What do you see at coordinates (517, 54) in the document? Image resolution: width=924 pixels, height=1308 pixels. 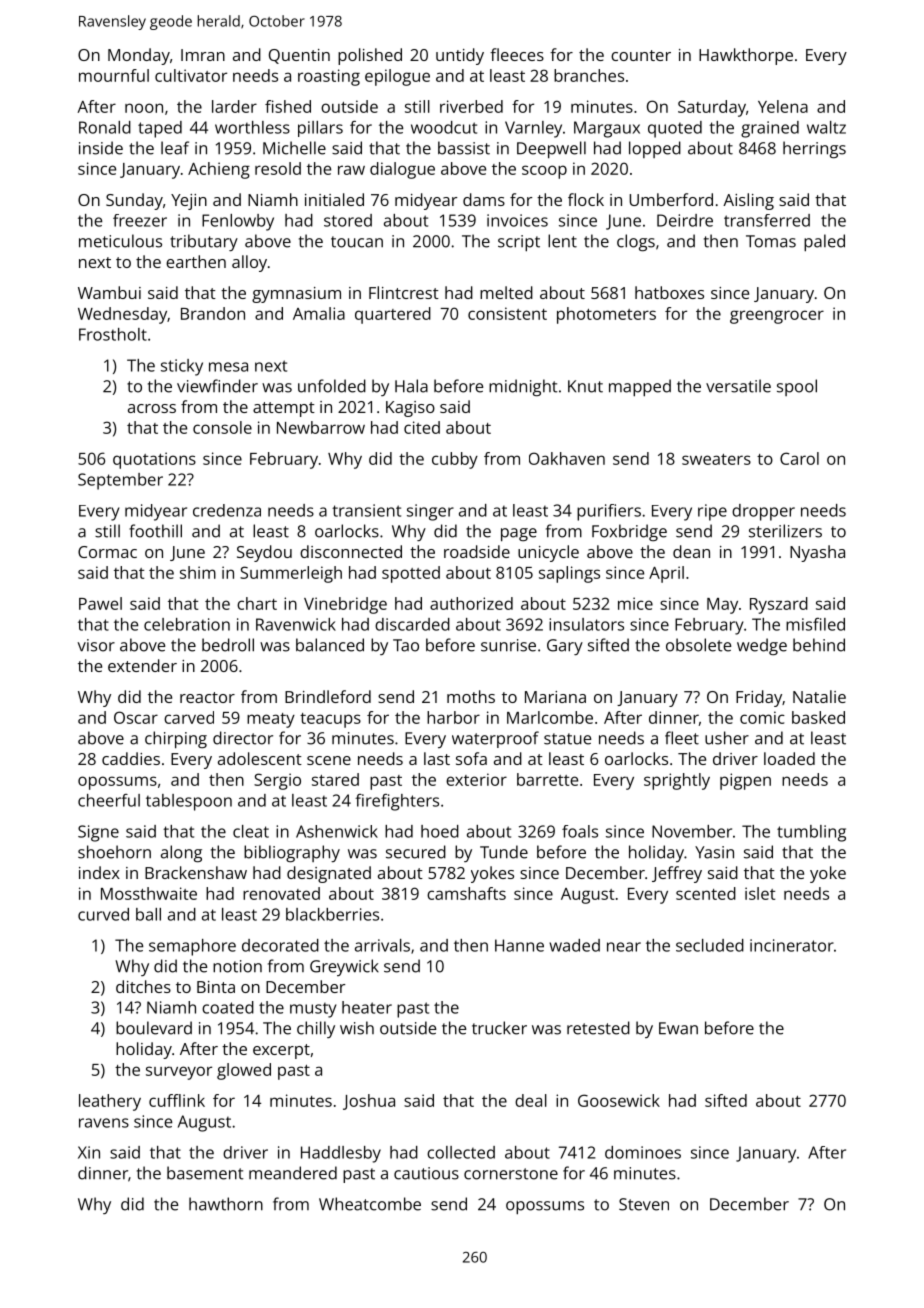 I see `fleeces` at bounding box center [517, 54].
